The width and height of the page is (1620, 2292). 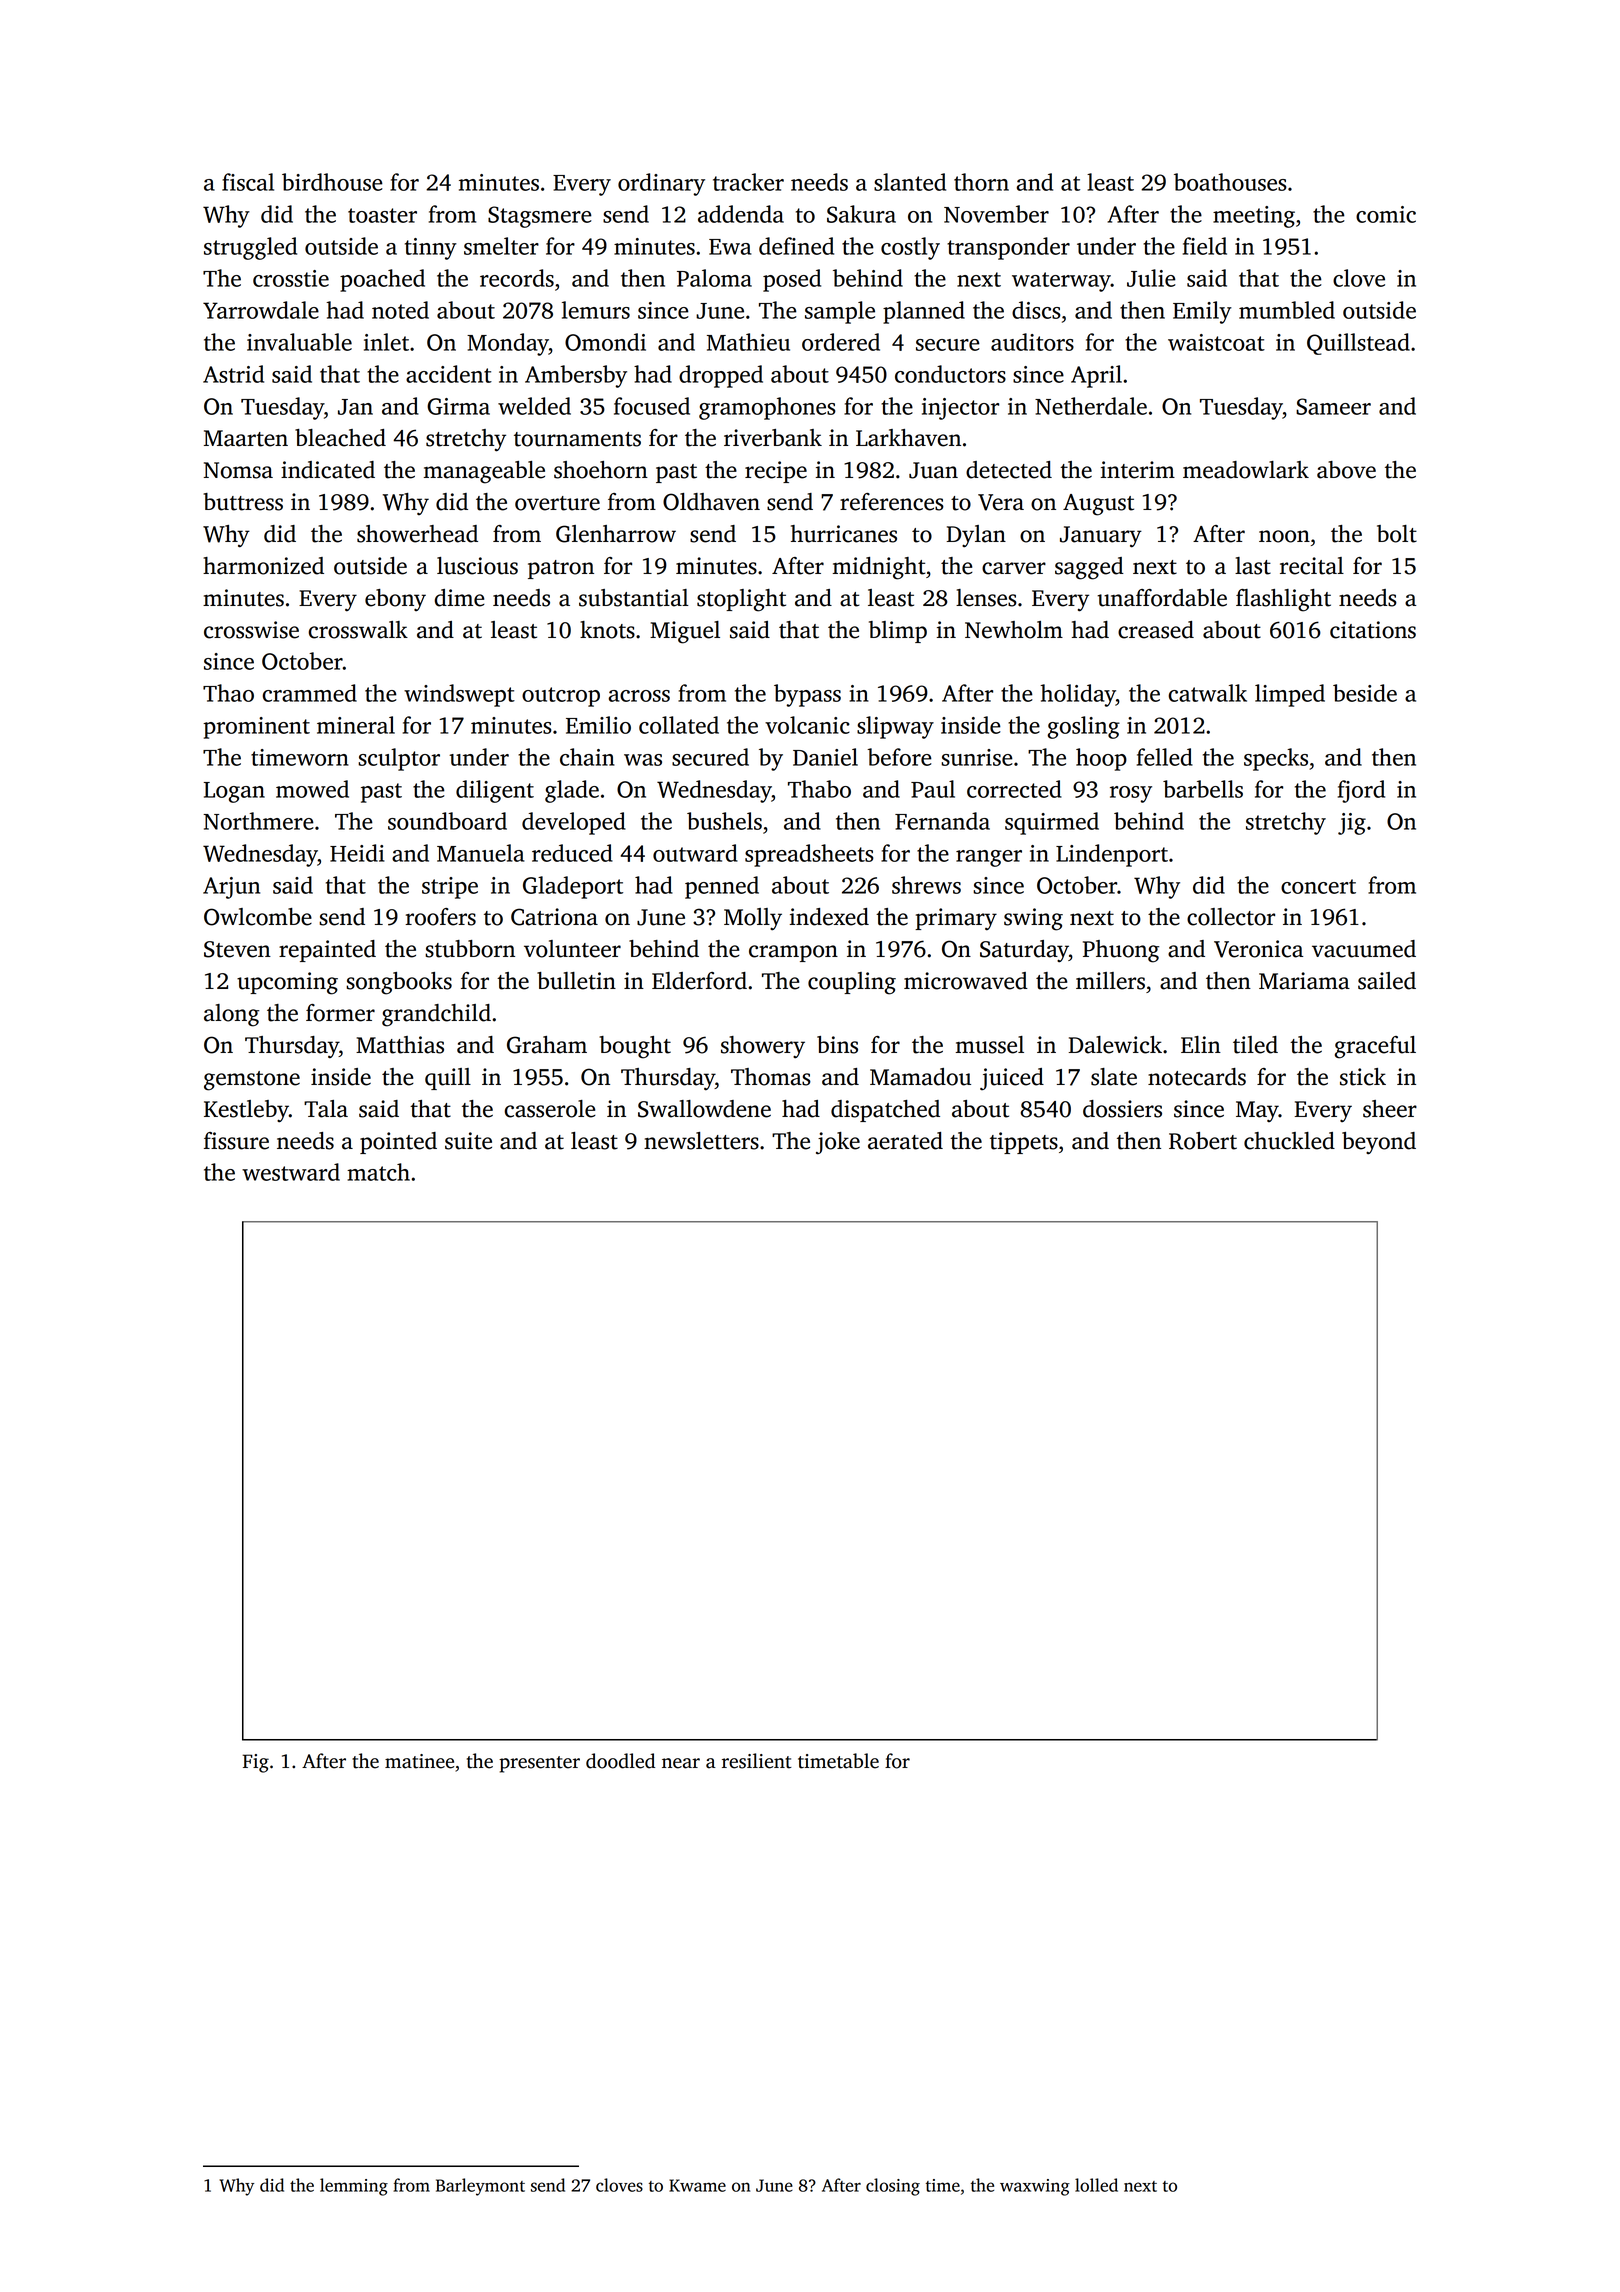 What do you see at coordinates (704, 1109) in the page?
I see `Swallowdene` at bounding box center [704, 1109].
